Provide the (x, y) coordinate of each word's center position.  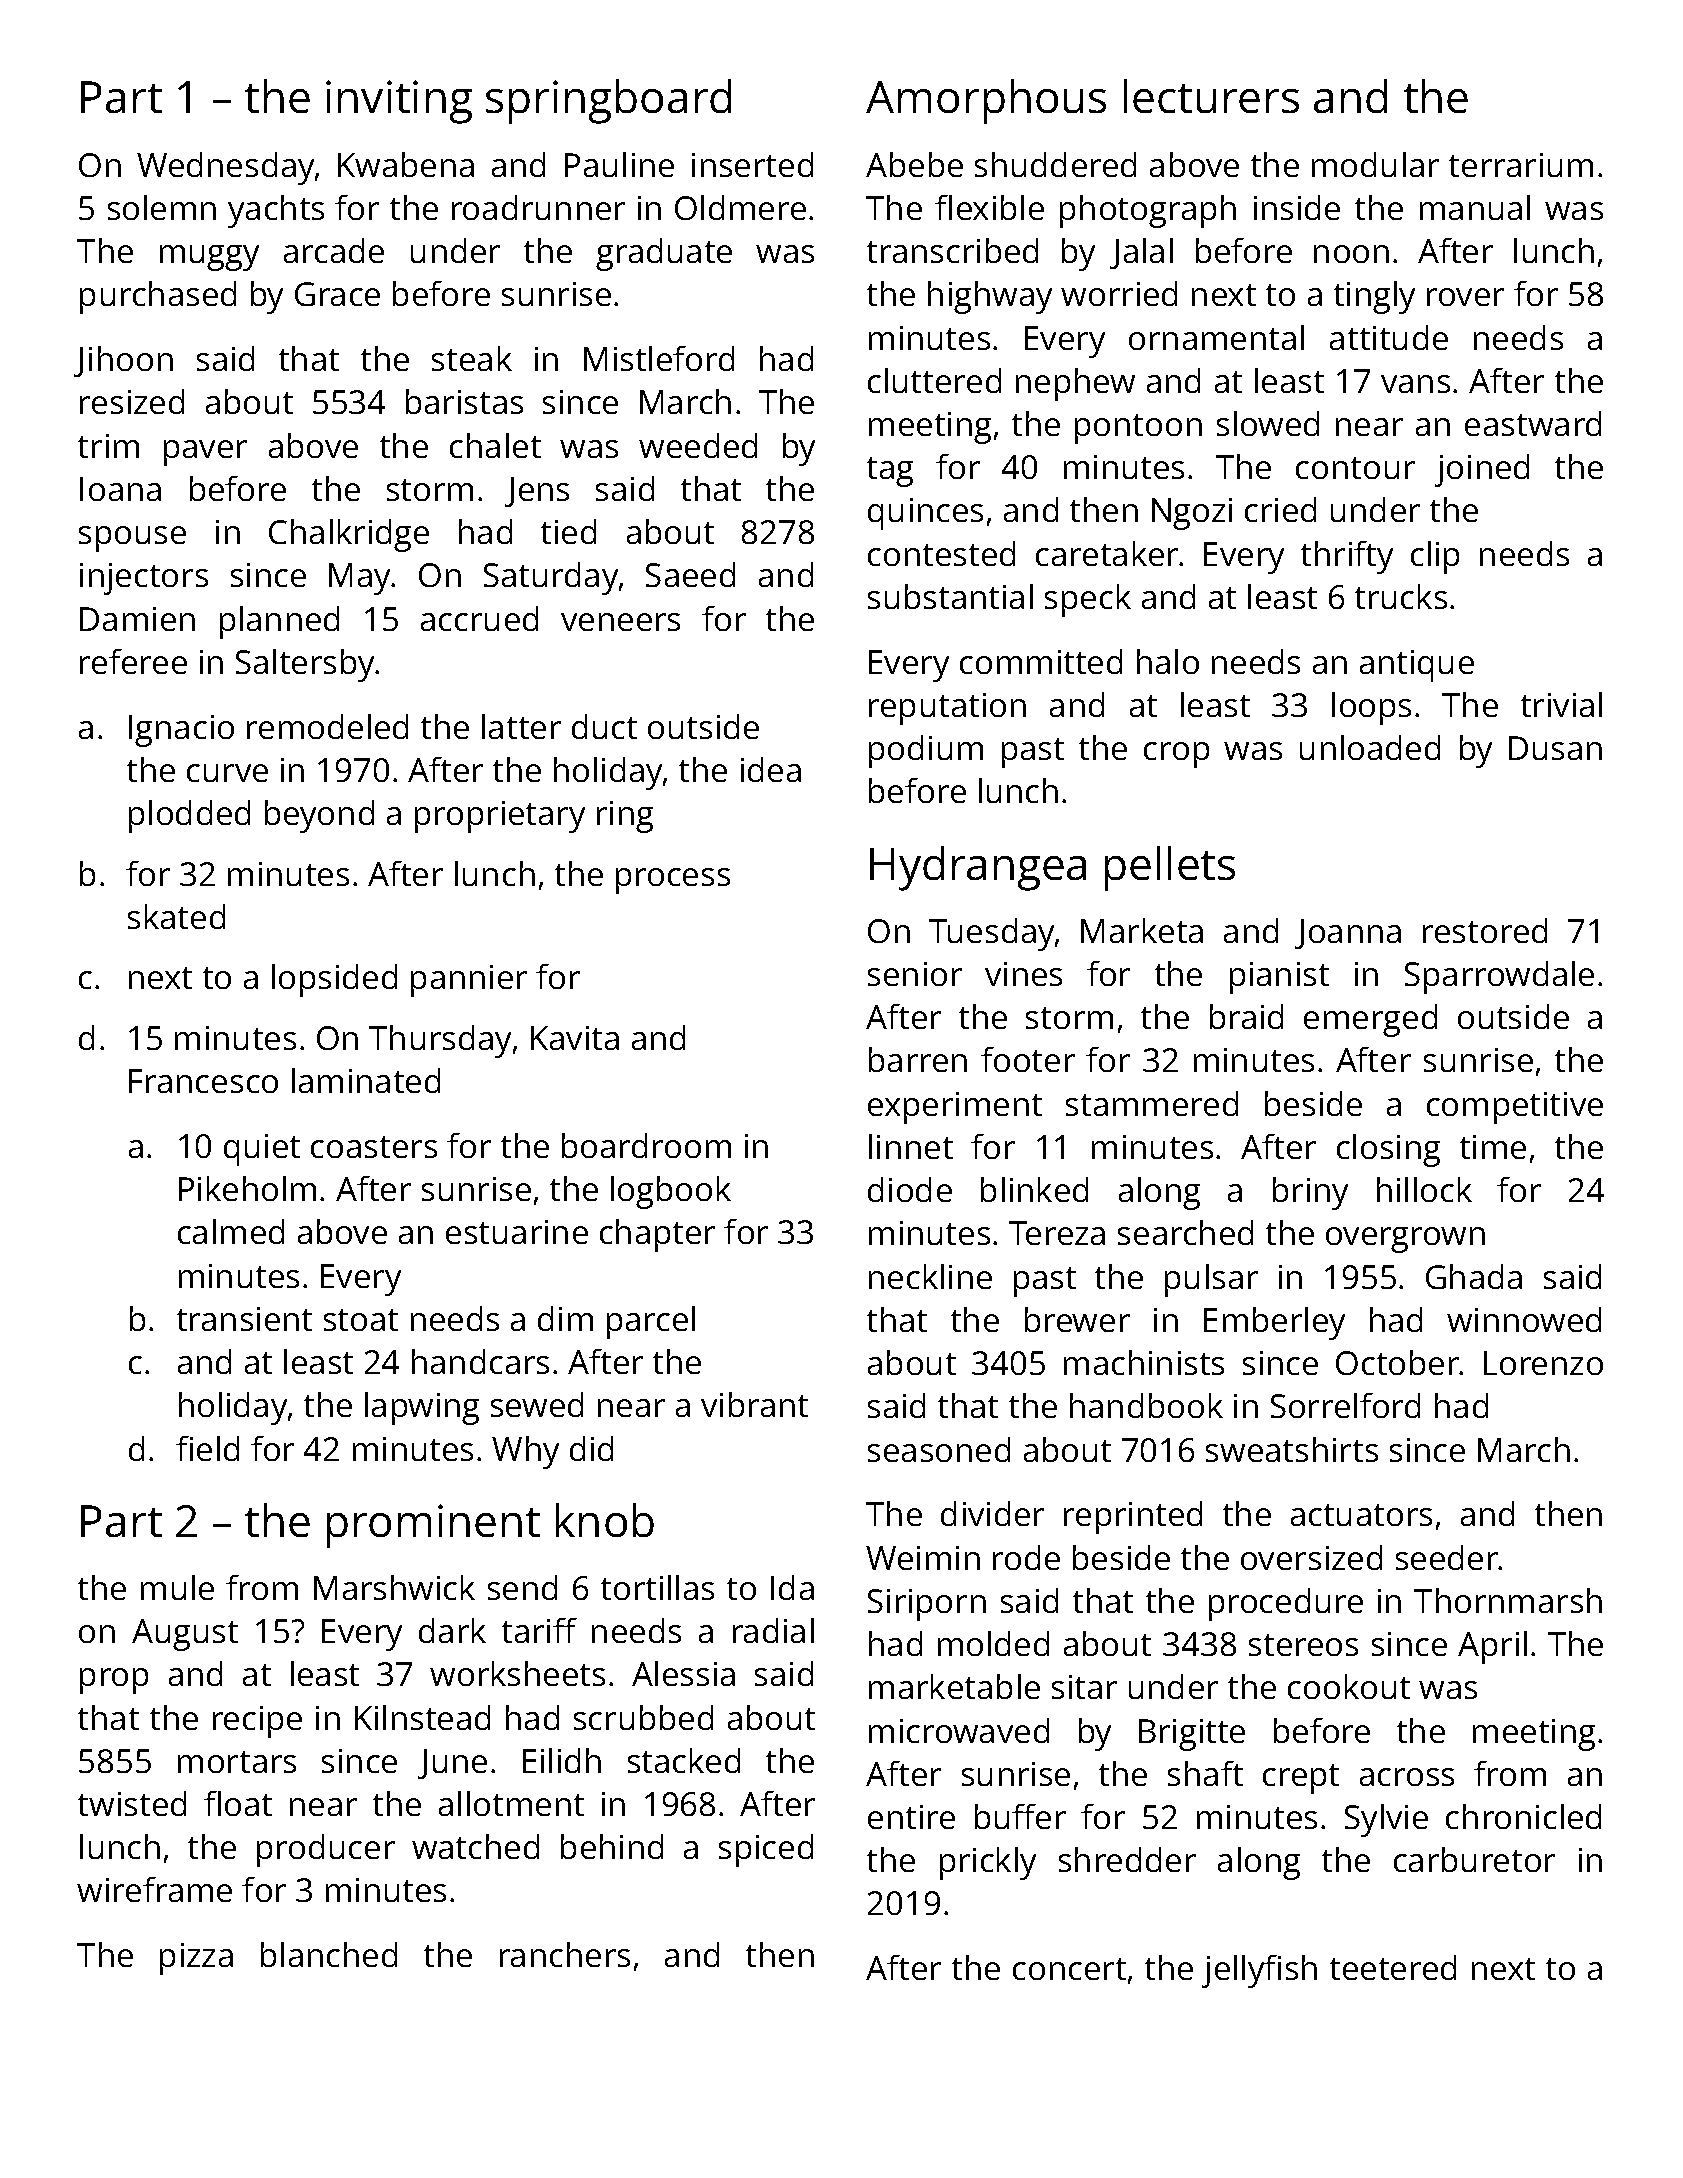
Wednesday (225, 168)
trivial (1561, 704)
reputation (947, 709)
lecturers (1211, 96)
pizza (196, 1959)
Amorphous (986, 101)
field (207, 1448)
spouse (132, 539)
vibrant (754, 1404)
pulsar (1211, 1280)
